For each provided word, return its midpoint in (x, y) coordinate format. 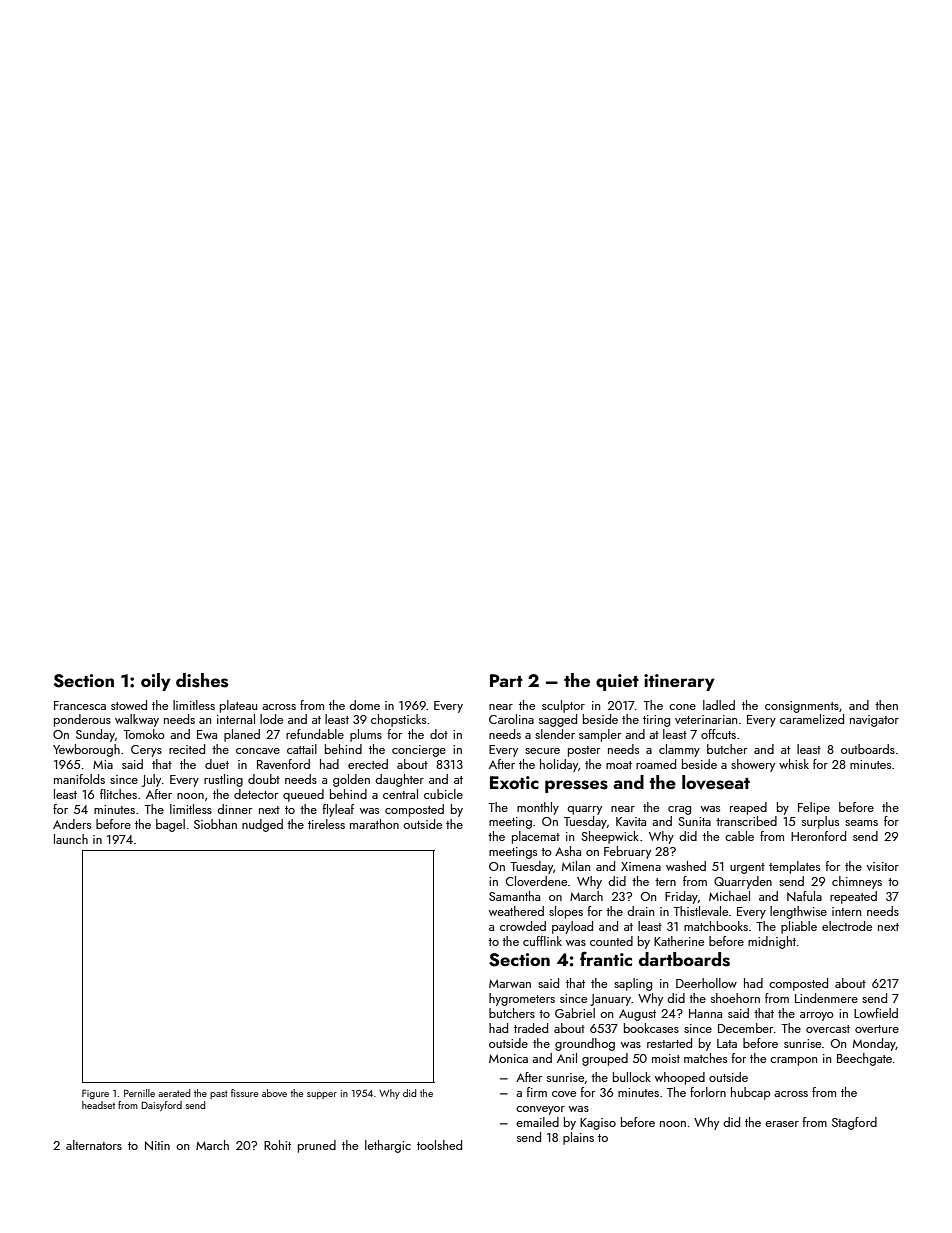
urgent (747, 868)
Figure (95, 1094)
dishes (202, 680)
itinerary (679, 682)
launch (71, 839)
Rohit (277, 1145)
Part (506, 680)
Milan (576, 866)
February (627, 852)
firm (537, 1092)
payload (572, 927)
